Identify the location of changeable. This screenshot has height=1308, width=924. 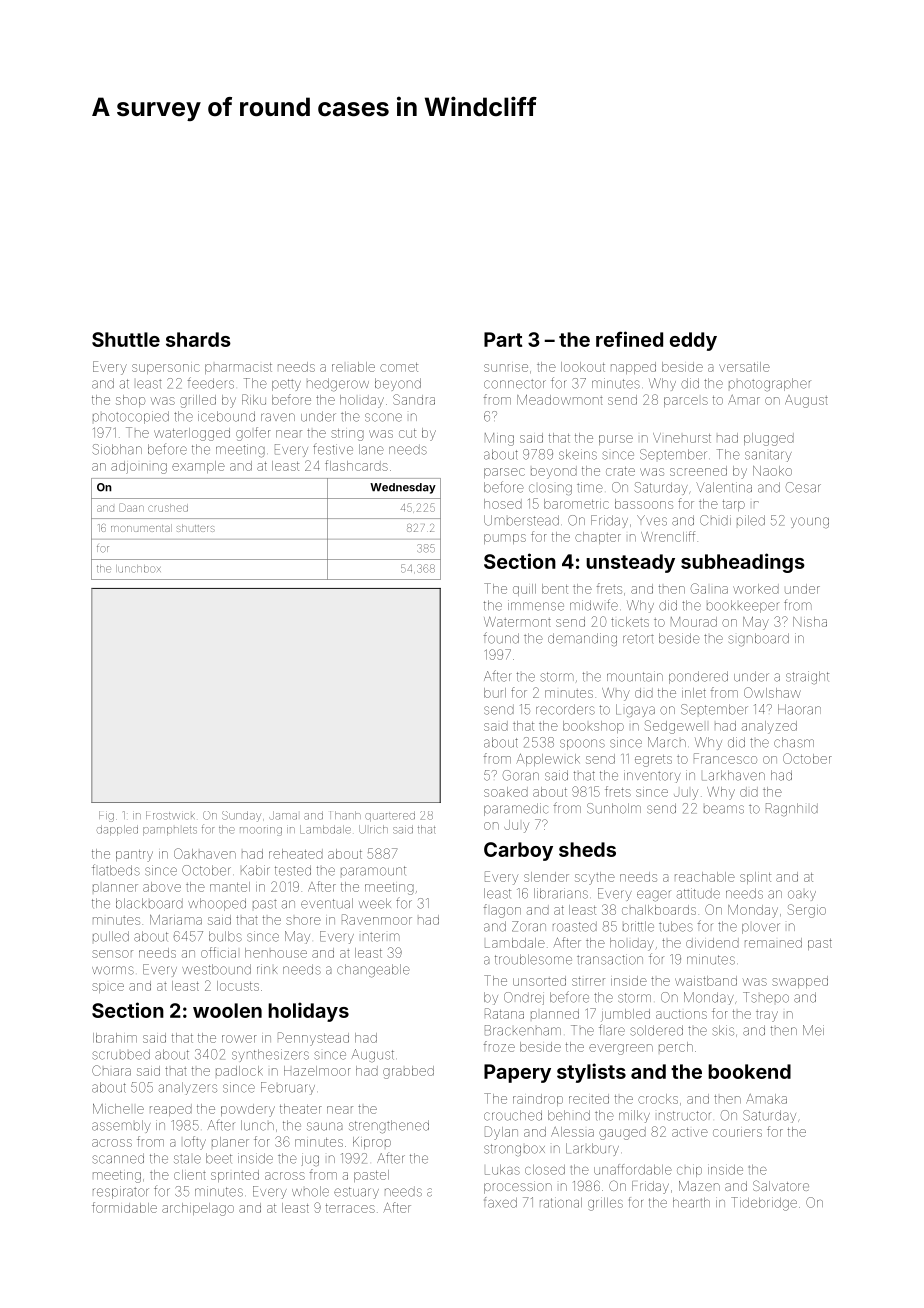
(373, 970).
